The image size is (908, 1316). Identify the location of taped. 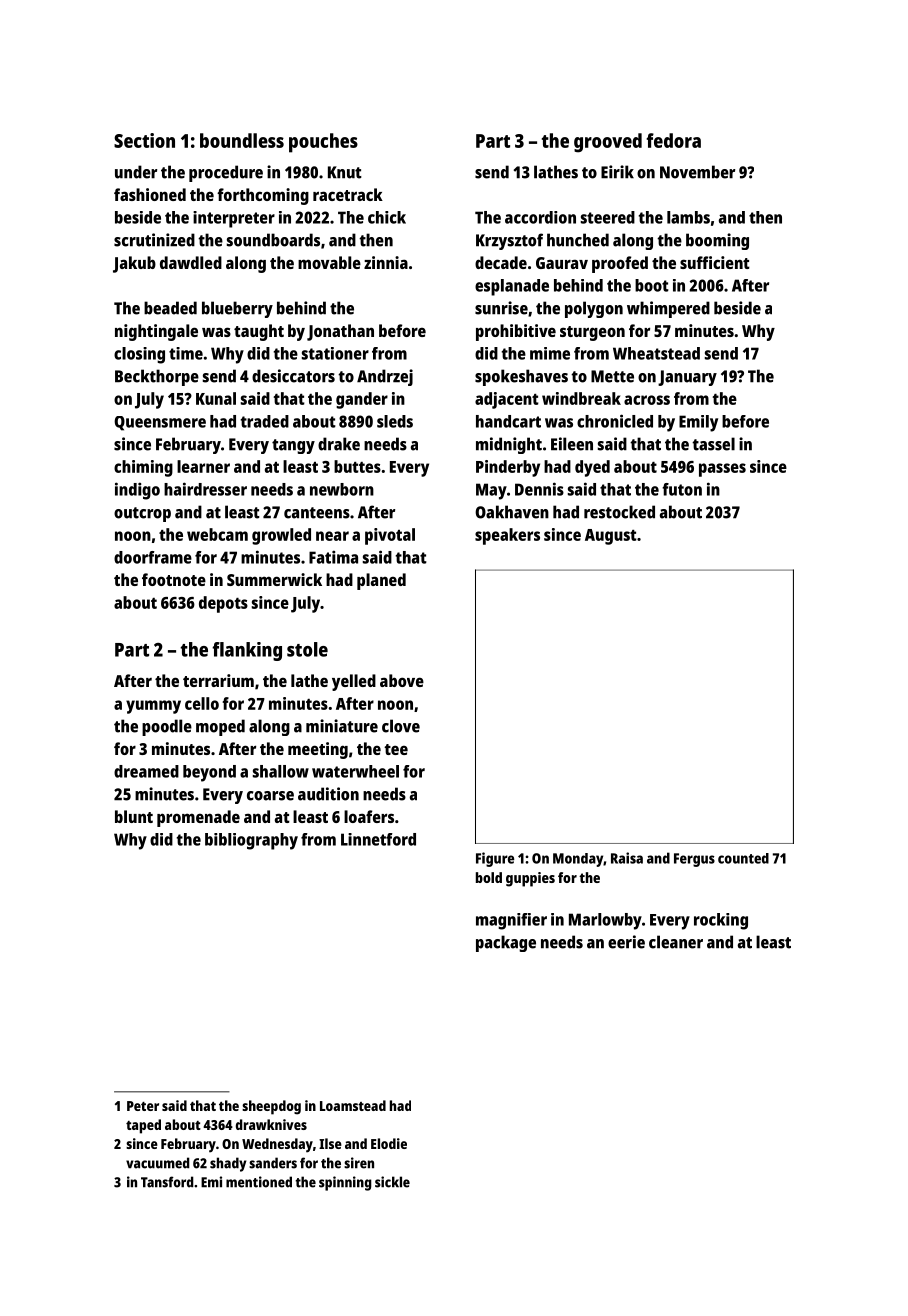
(143, 1126).
